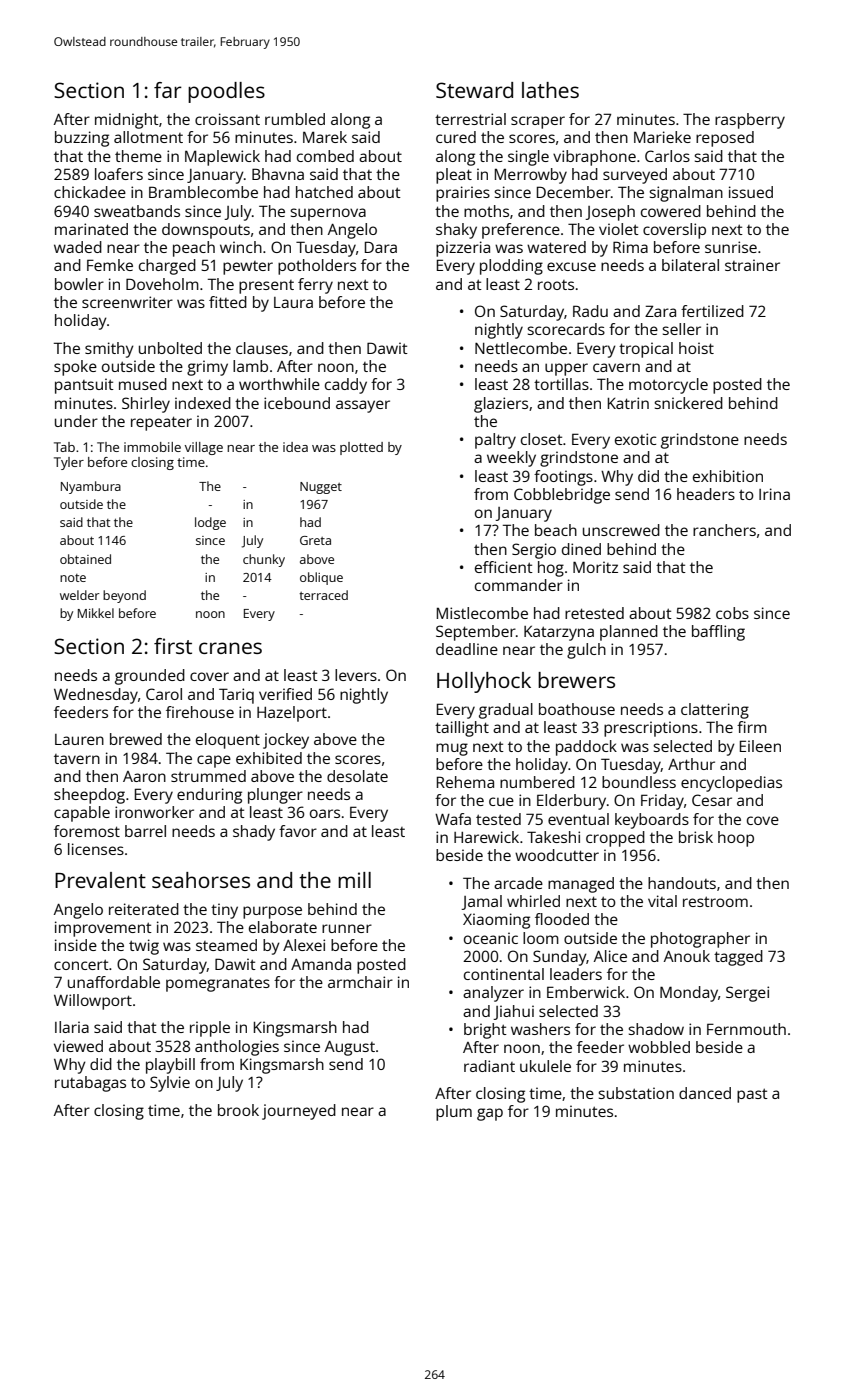  What do you see at coordinates (574, 192) in the page?
I see `December` at bounding box center [574, 192].
